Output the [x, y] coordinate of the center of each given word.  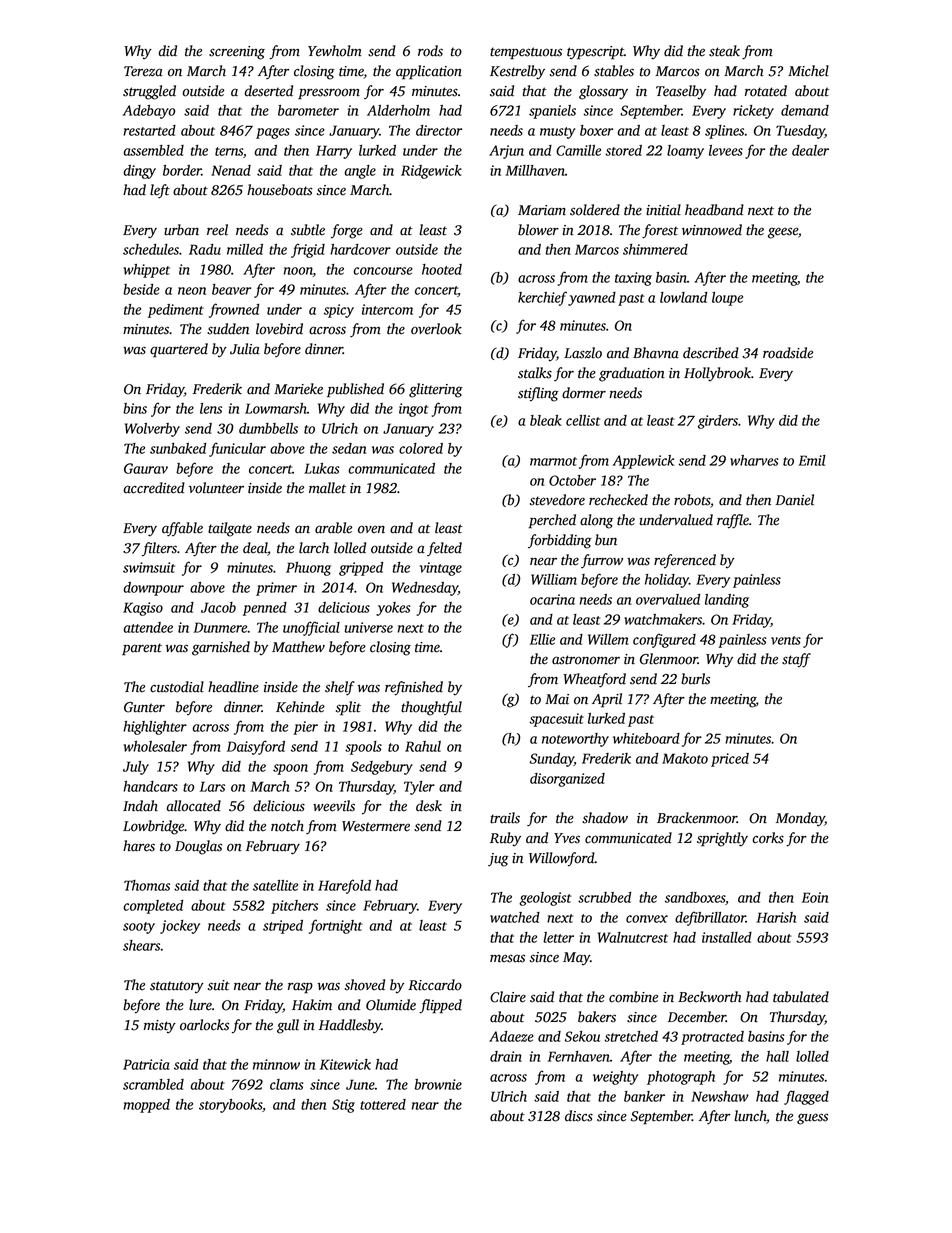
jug [498, 860]
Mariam [542, 210]
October [572, 480]
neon [192, 291]
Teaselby [681, 92]
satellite [275, 885]
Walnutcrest [633, 937]
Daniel [794, 500]
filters [159, 549]
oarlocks [204, 1025]
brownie [438, 1084]
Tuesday [800, 132]
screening [237, 53]
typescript [595, 53]
